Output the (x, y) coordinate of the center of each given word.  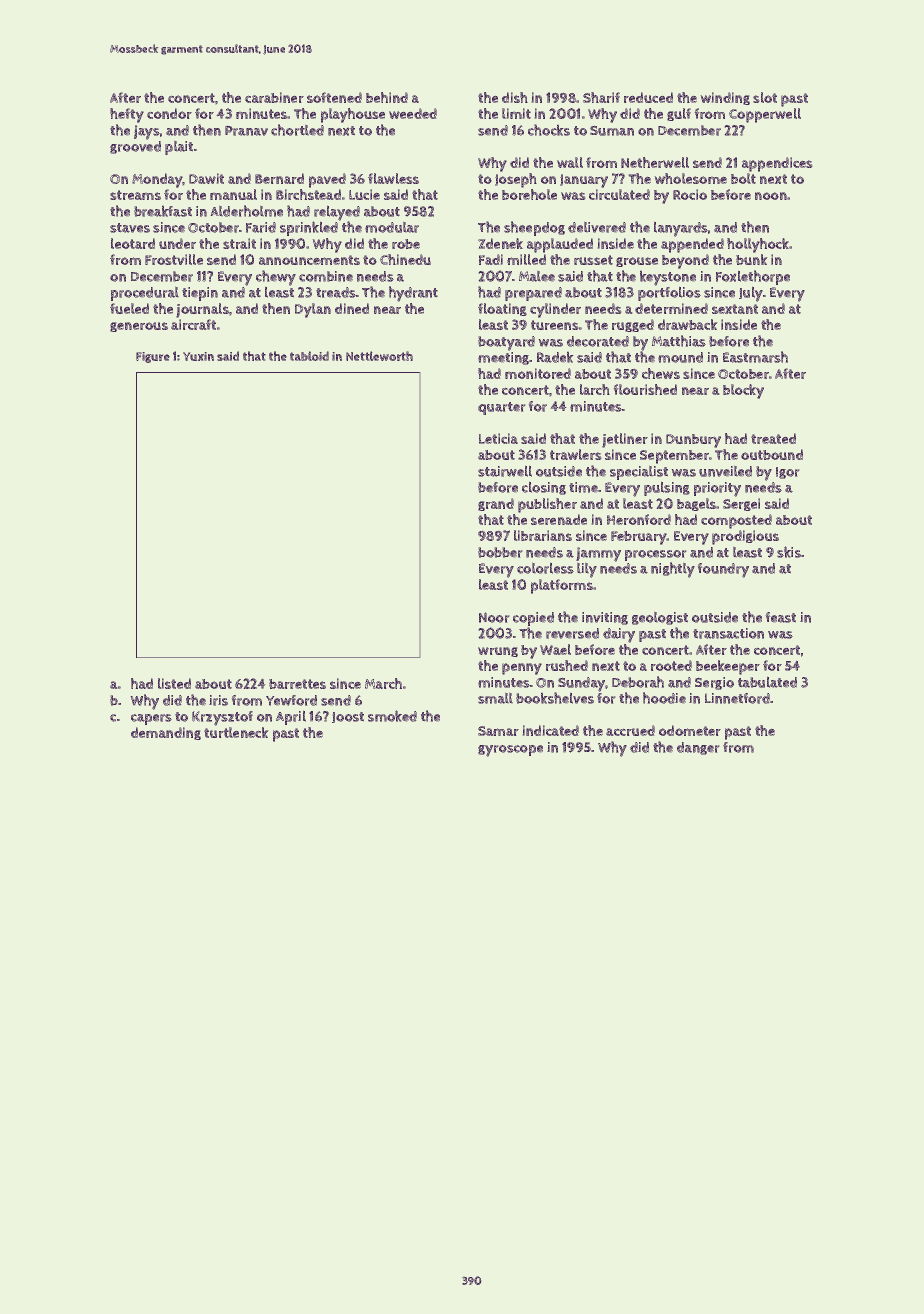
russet (593, 260)
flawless (393, 178)
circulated (619, 194)
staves (130, 228)
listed (174, 683)
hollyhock (758, 245)
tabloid (309, 356)
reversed (572, 633)
